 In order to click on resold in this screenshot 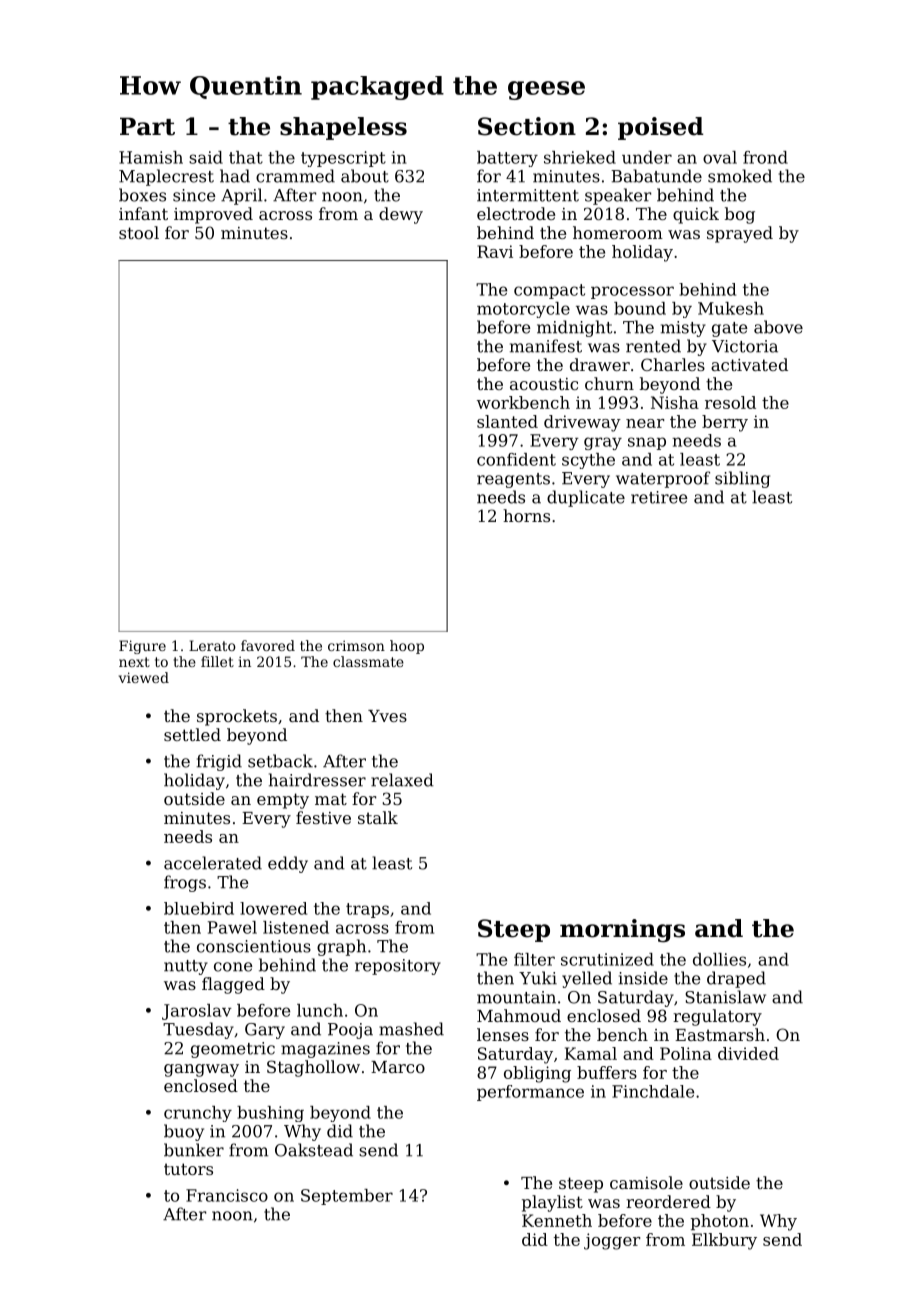, I will do `click(730, 402)`.
